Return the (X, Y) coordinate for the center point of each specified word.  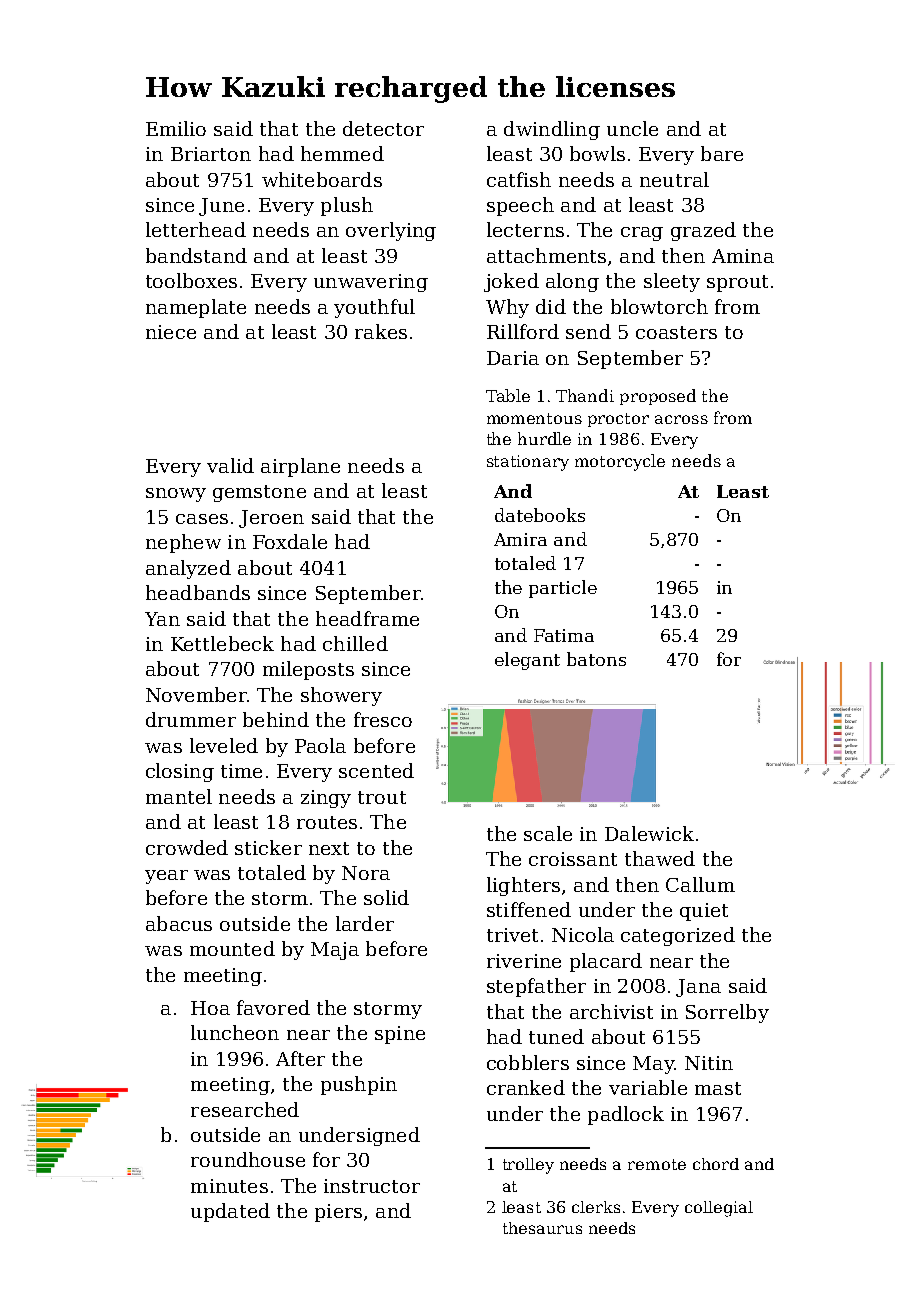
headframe (367, 618)
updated (230, 1212)
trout (382, 797)
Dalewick (649, 833)
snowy (176, 495)
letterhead (196, 229)
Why (507, 308)
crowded (187, 847)
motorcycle (620, 462)
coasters (676, 332)
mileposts (308, 670)
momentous (534, 418)
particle (563, 589)
